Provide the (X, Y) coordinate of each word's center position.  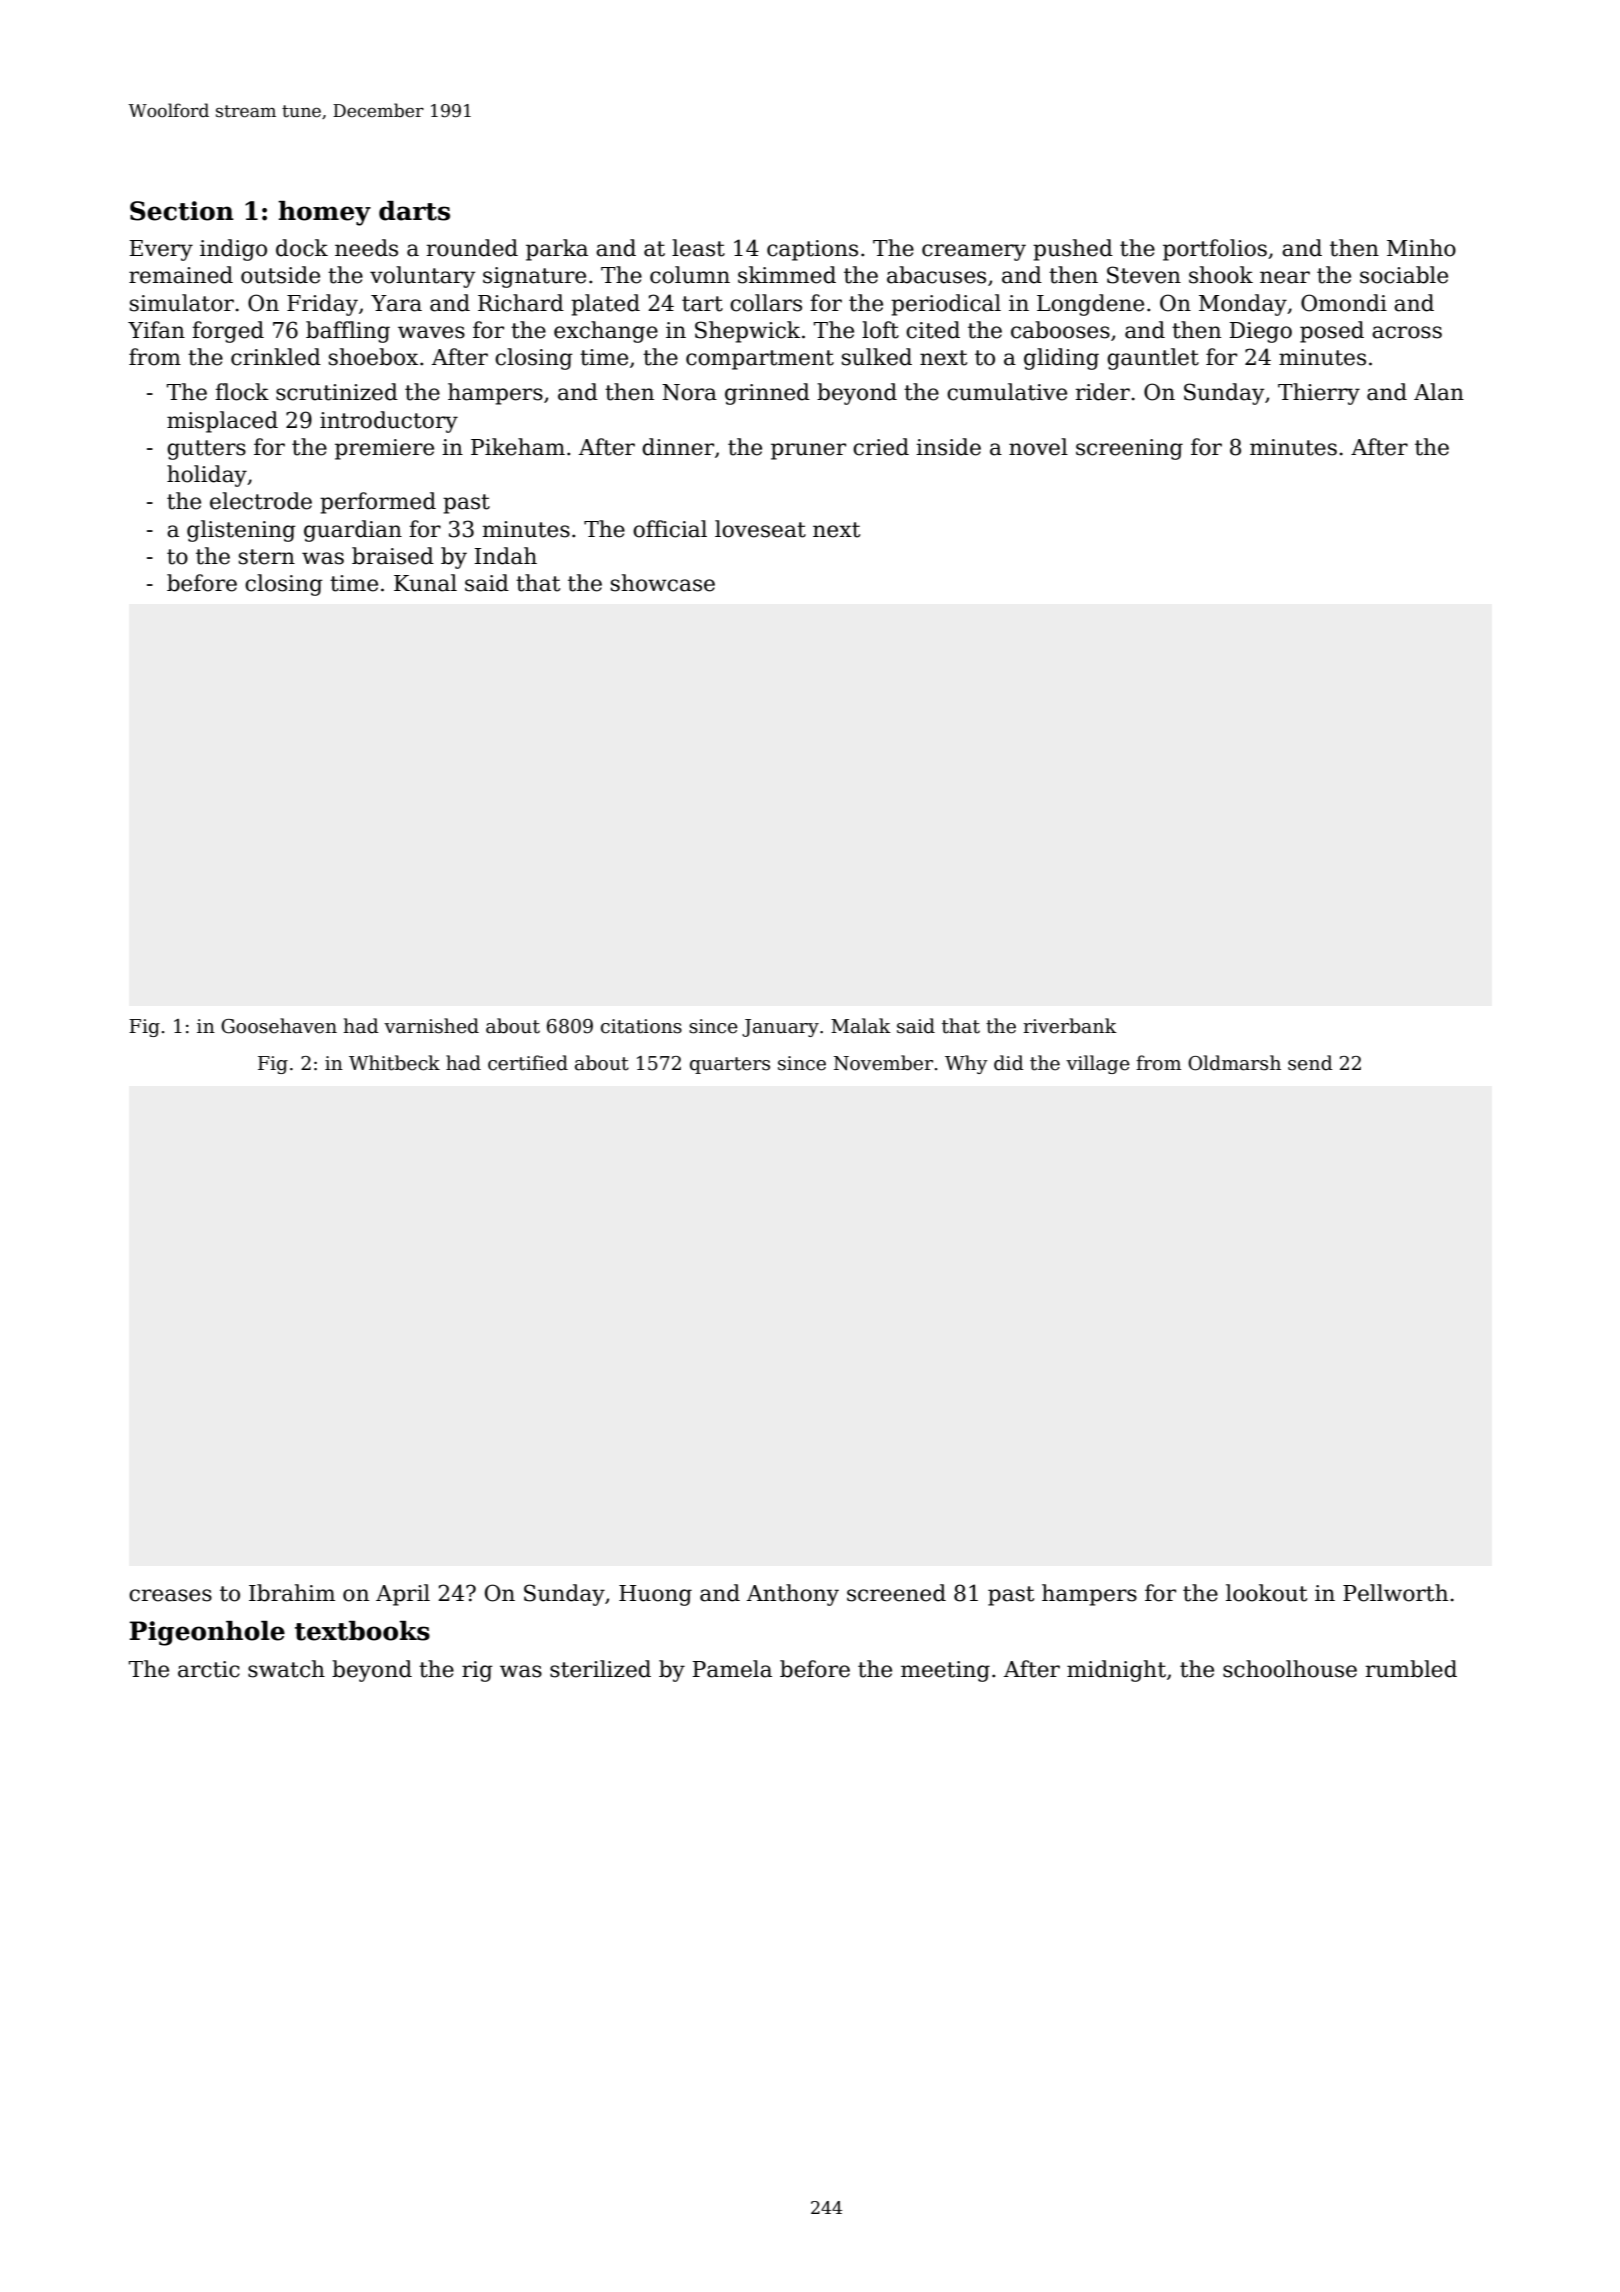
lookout (1266, 1593)
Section (182, 211)
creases (170, 1595)
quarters (730, 1065)
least (698, 248)
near (1285, 277)
